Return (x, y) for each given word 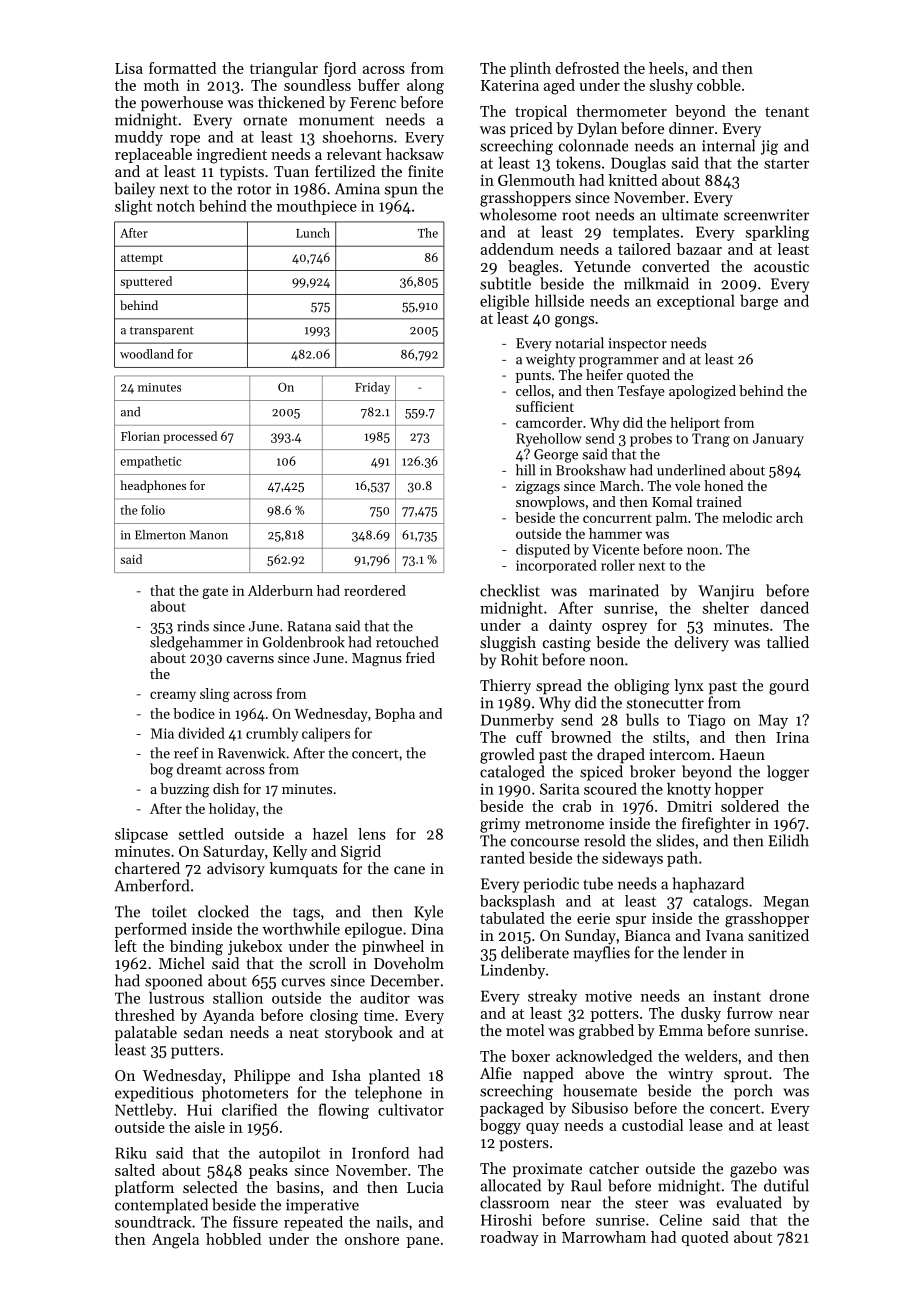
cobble (719, 85)
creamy (173, 696)
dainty (570, 626)
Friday (372, 388)
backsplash (517, 902)
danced (784, 607)
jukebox (255, 947)
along (425, 87)
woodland (147, 354)
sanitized (778, 935)
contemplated (161, 1206)
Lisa (129, 68)
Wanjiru (726, 592)
